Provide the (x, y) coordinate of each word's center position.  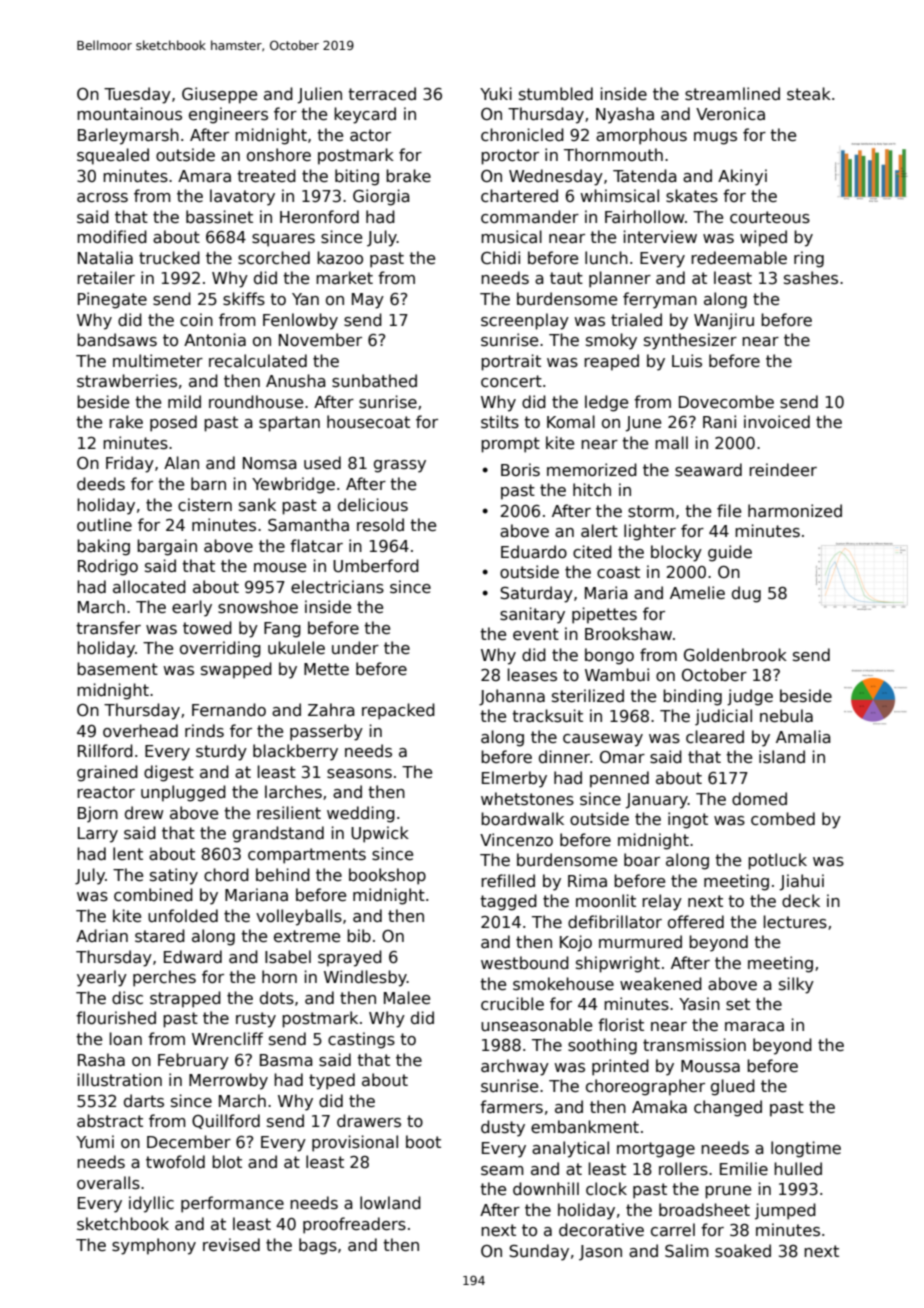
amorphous (641, 136)
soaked (743, 1251)
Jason (600, 1253)
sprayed (350, 958)
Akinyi (742, 177)
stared (160, 936)
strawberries (127, 381)
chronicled (522, 135)
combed (783, 819)
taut (566, 278)
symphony (154, 1246)
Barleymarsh (128, 136)
